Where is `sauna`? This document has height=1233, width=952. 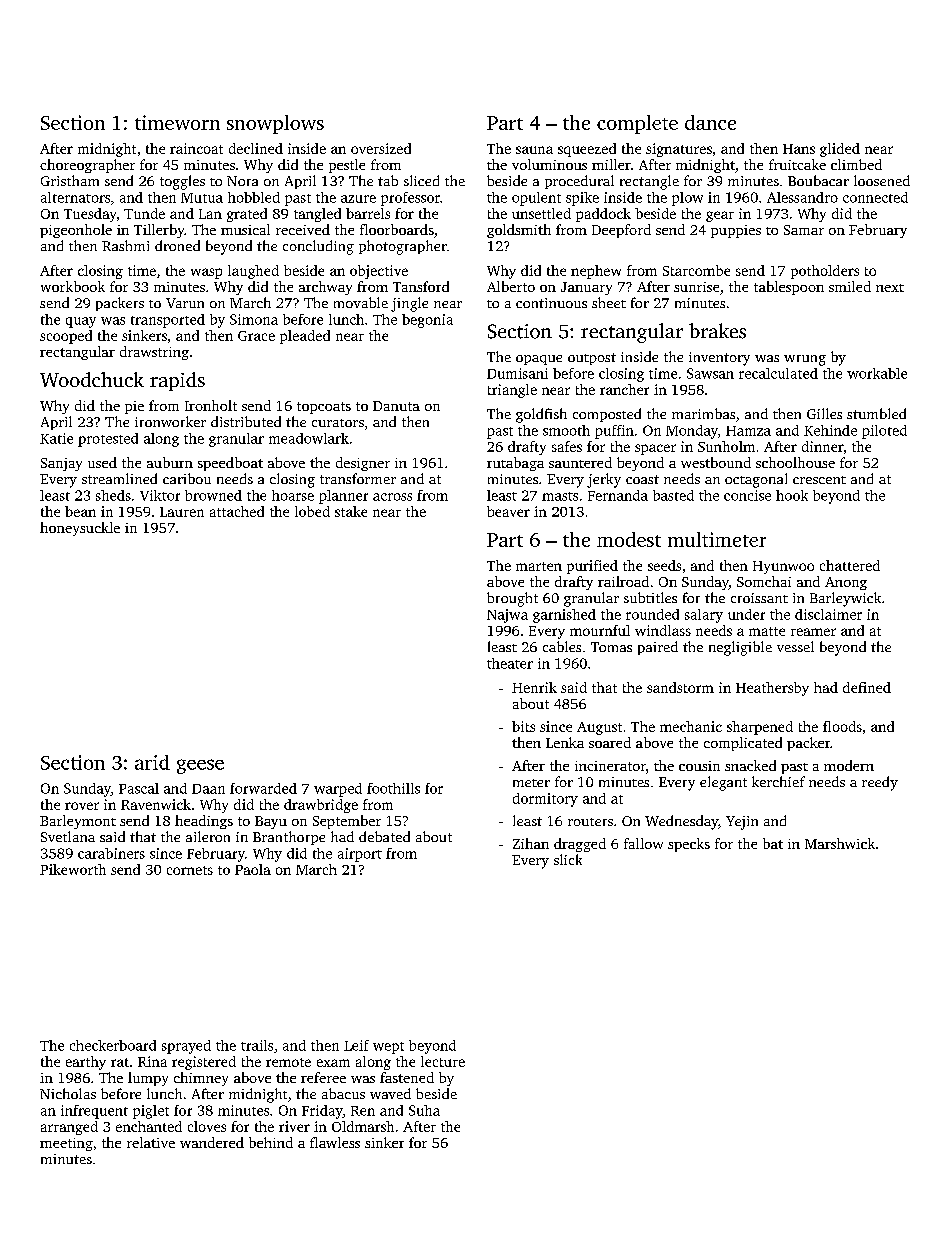 sauna is located at coordinates (534, 150).
